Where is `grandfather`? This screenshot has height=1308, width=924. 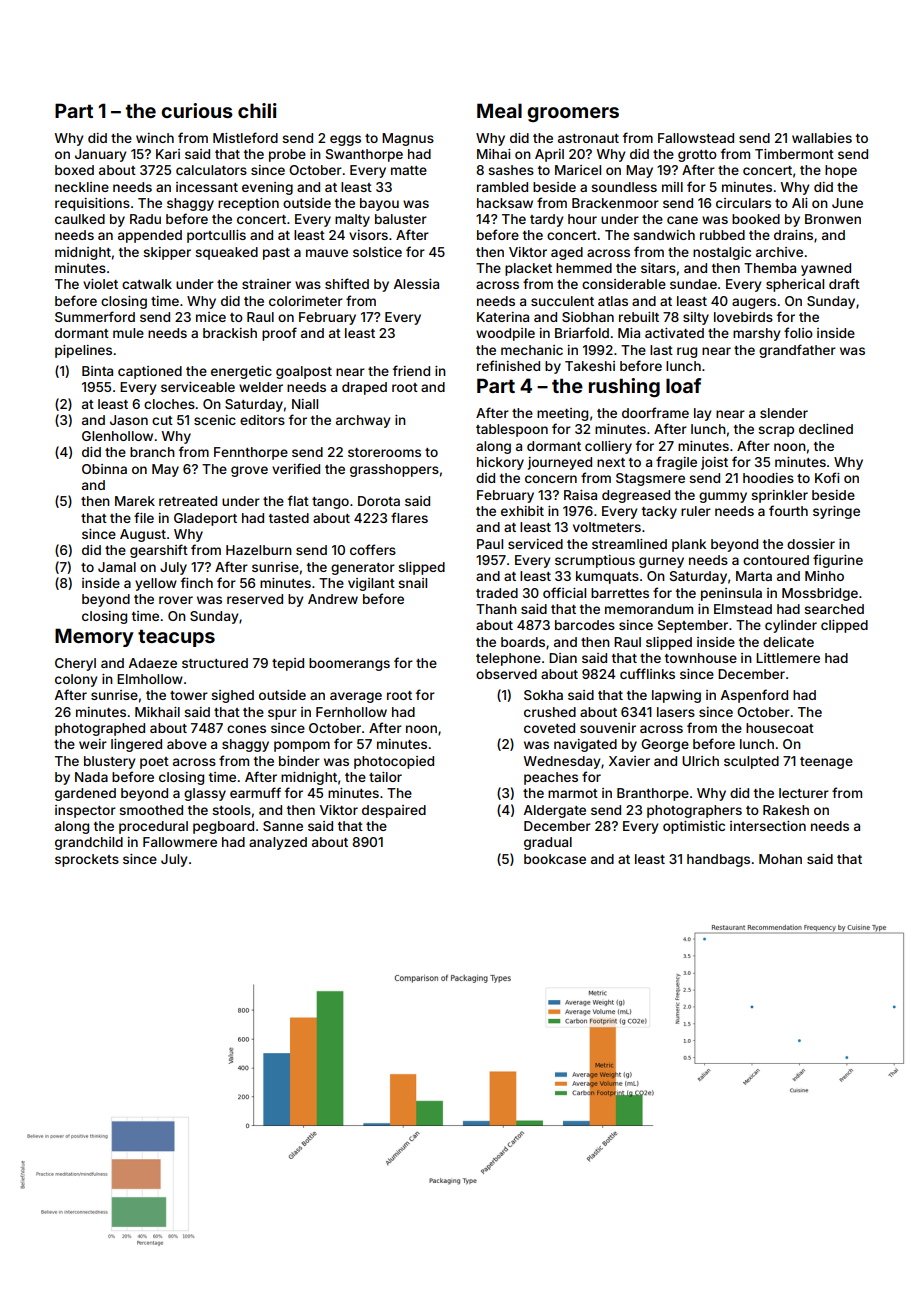 grandfather is located at coordinates (797, 351).
